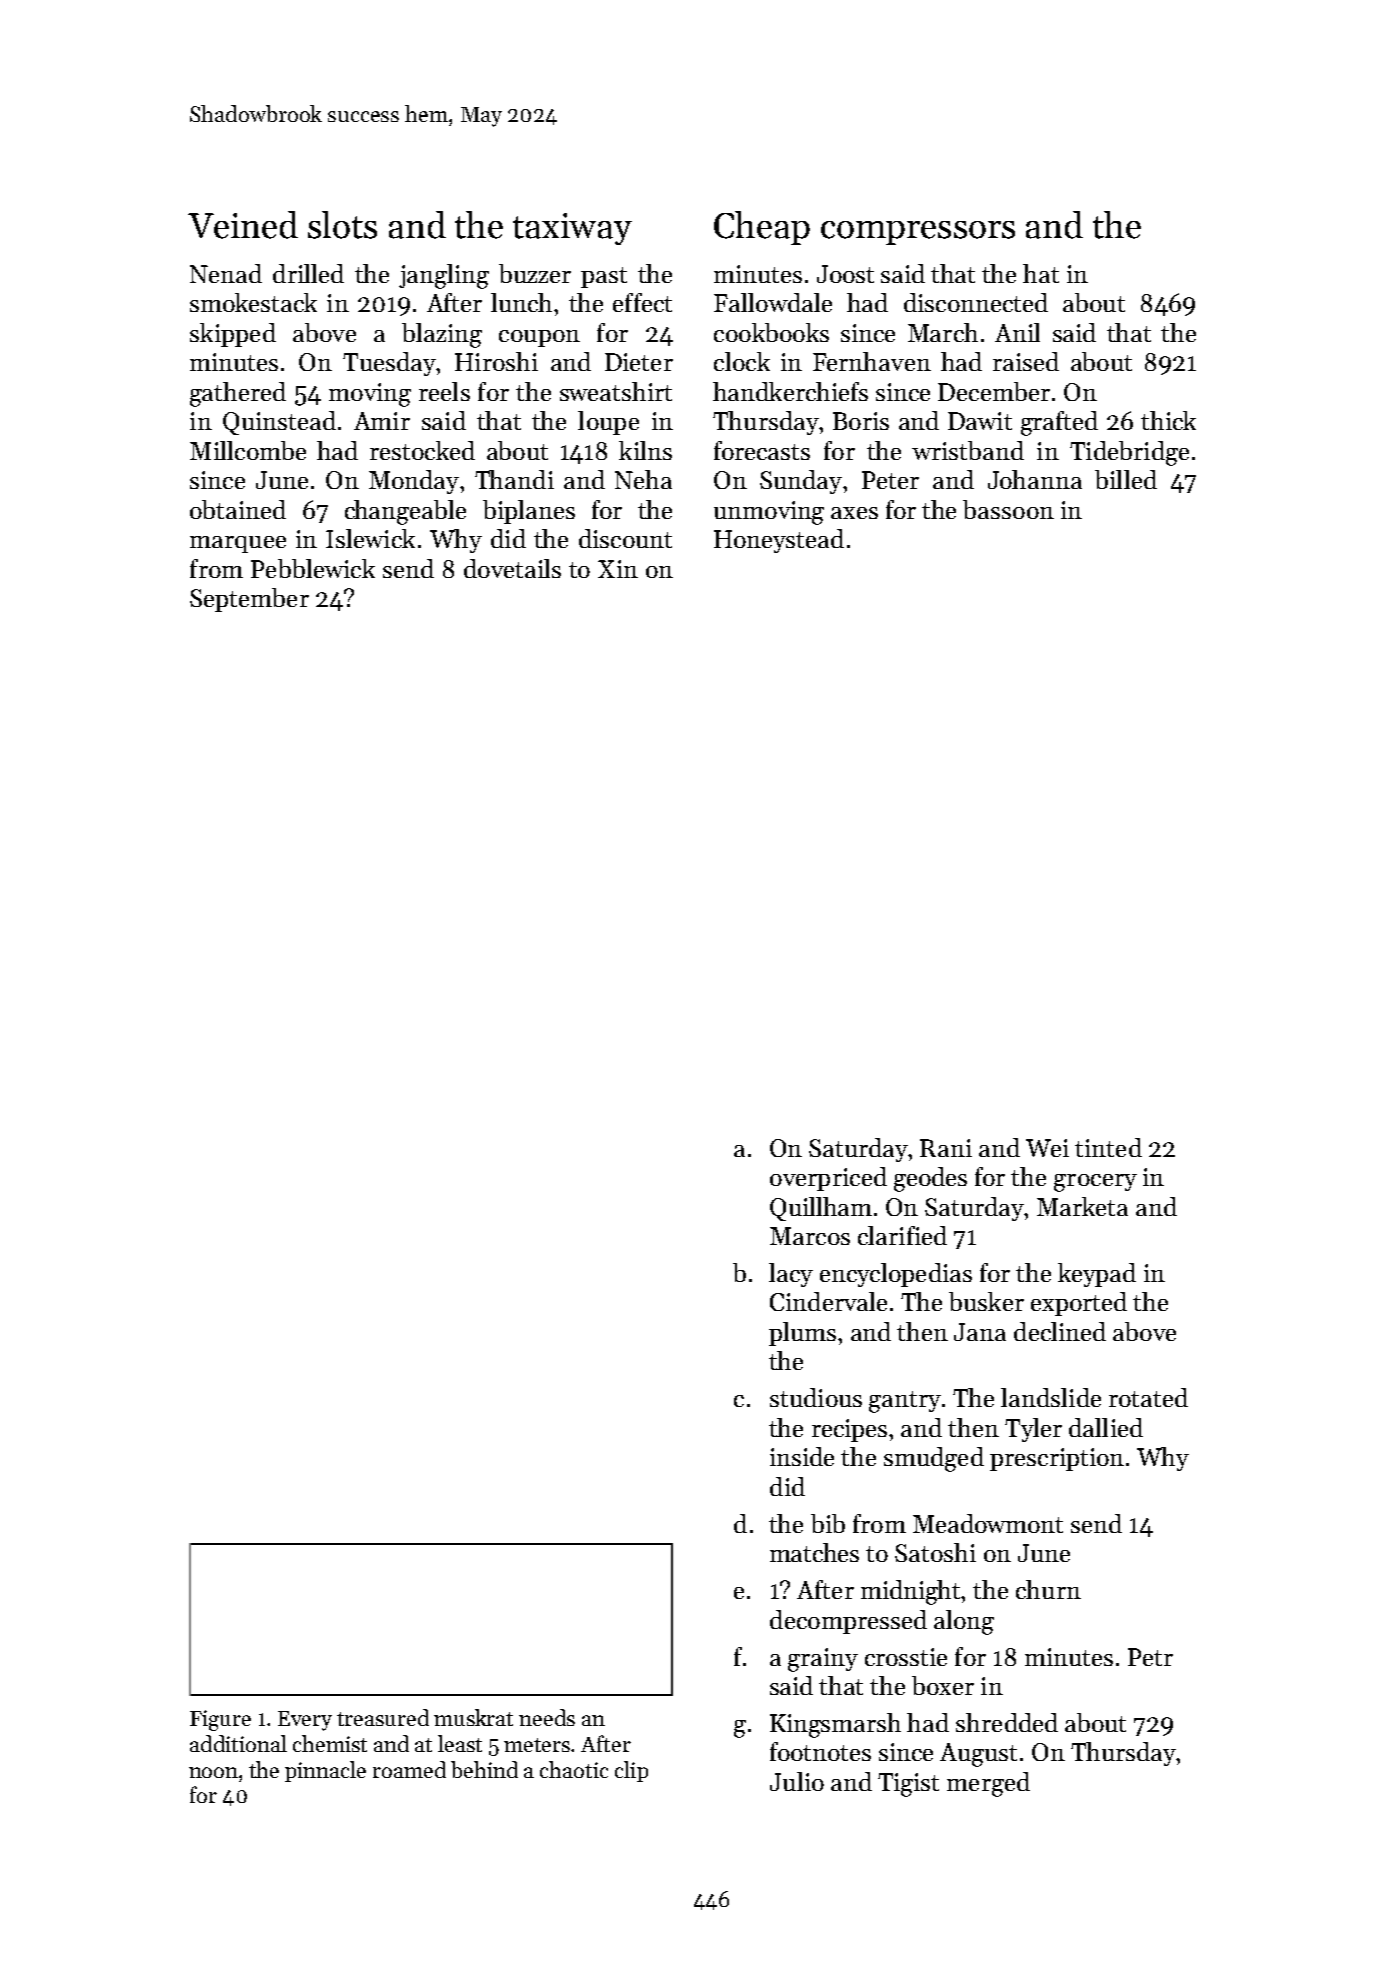  Describe the element at coordinates (1148, 1397) in the image. I see `rotated` at that location.
